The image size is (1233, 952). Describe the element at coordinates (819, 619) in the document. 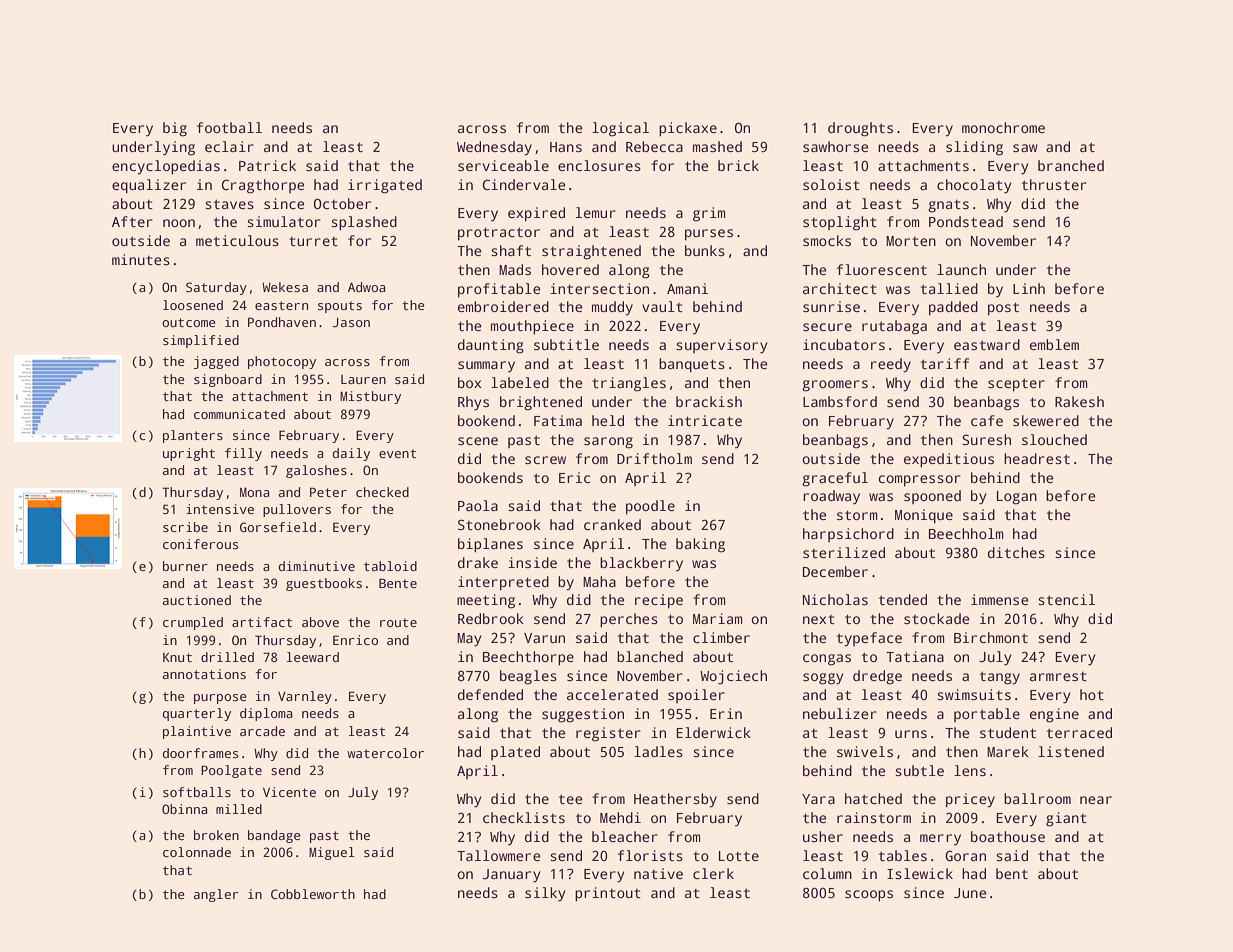

I see `next` at that location.
